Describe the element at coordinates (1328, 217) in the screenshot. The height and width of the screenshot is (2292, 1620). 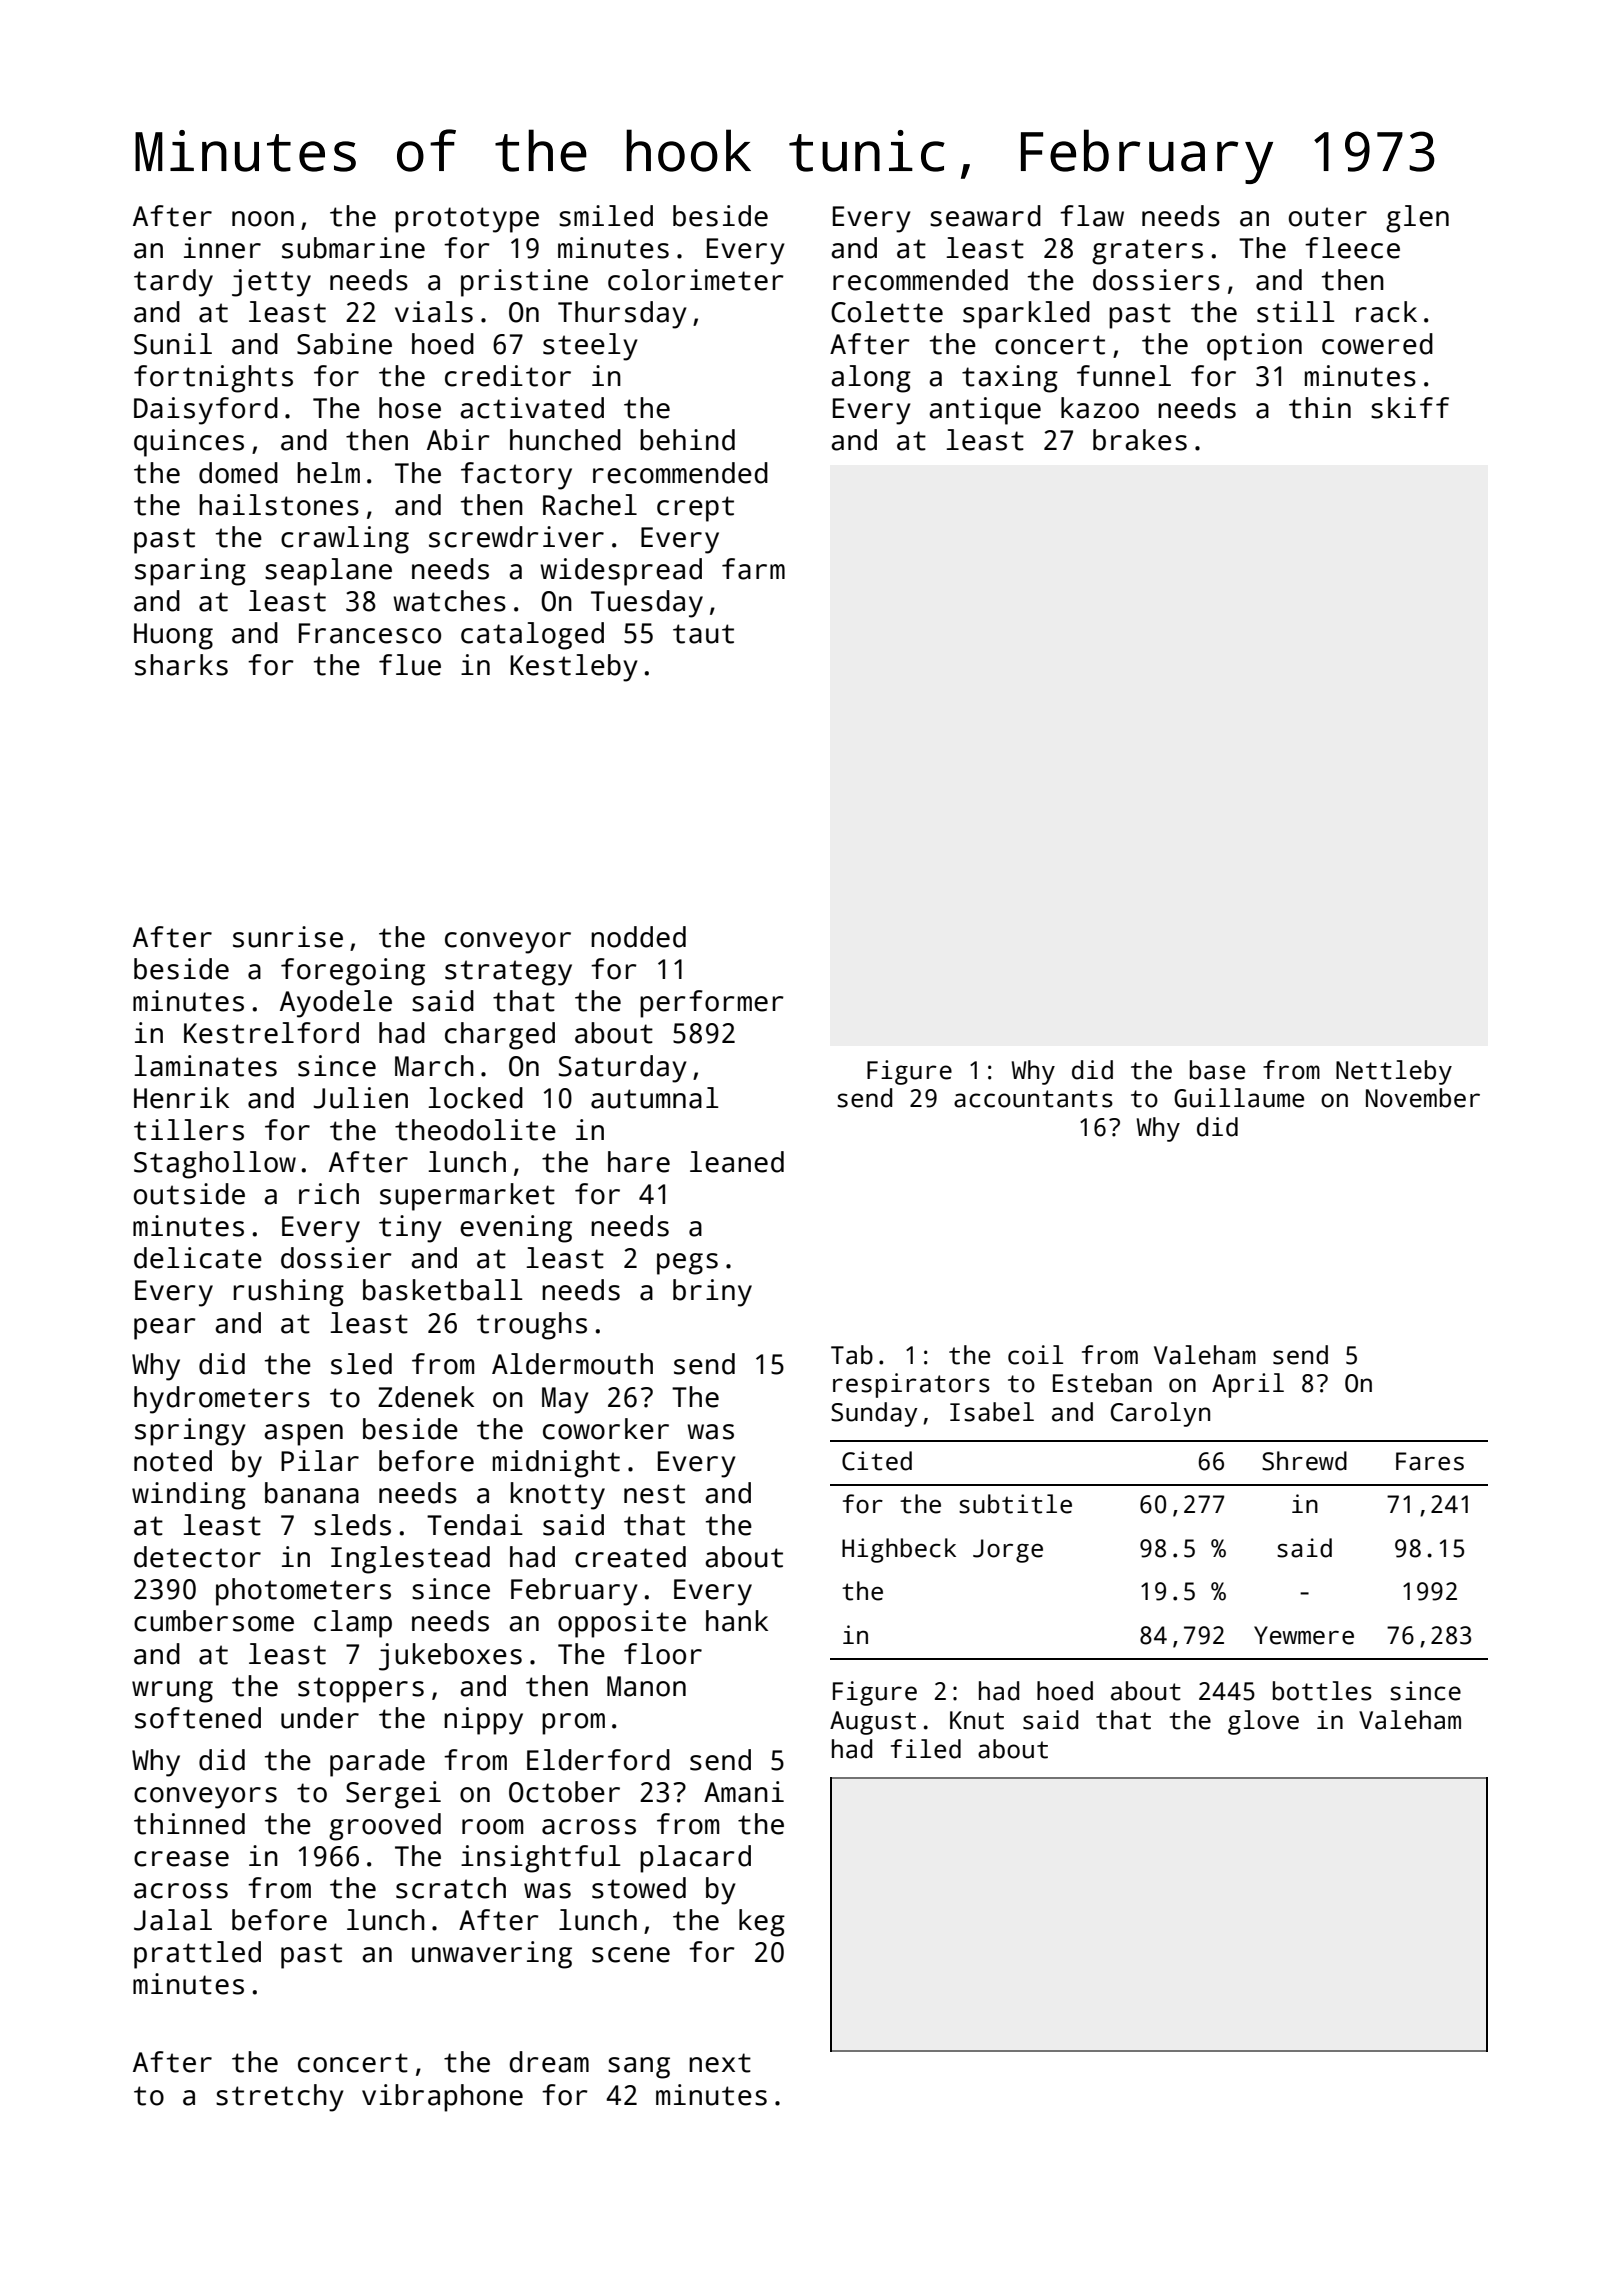
I see `outer` at that location.
